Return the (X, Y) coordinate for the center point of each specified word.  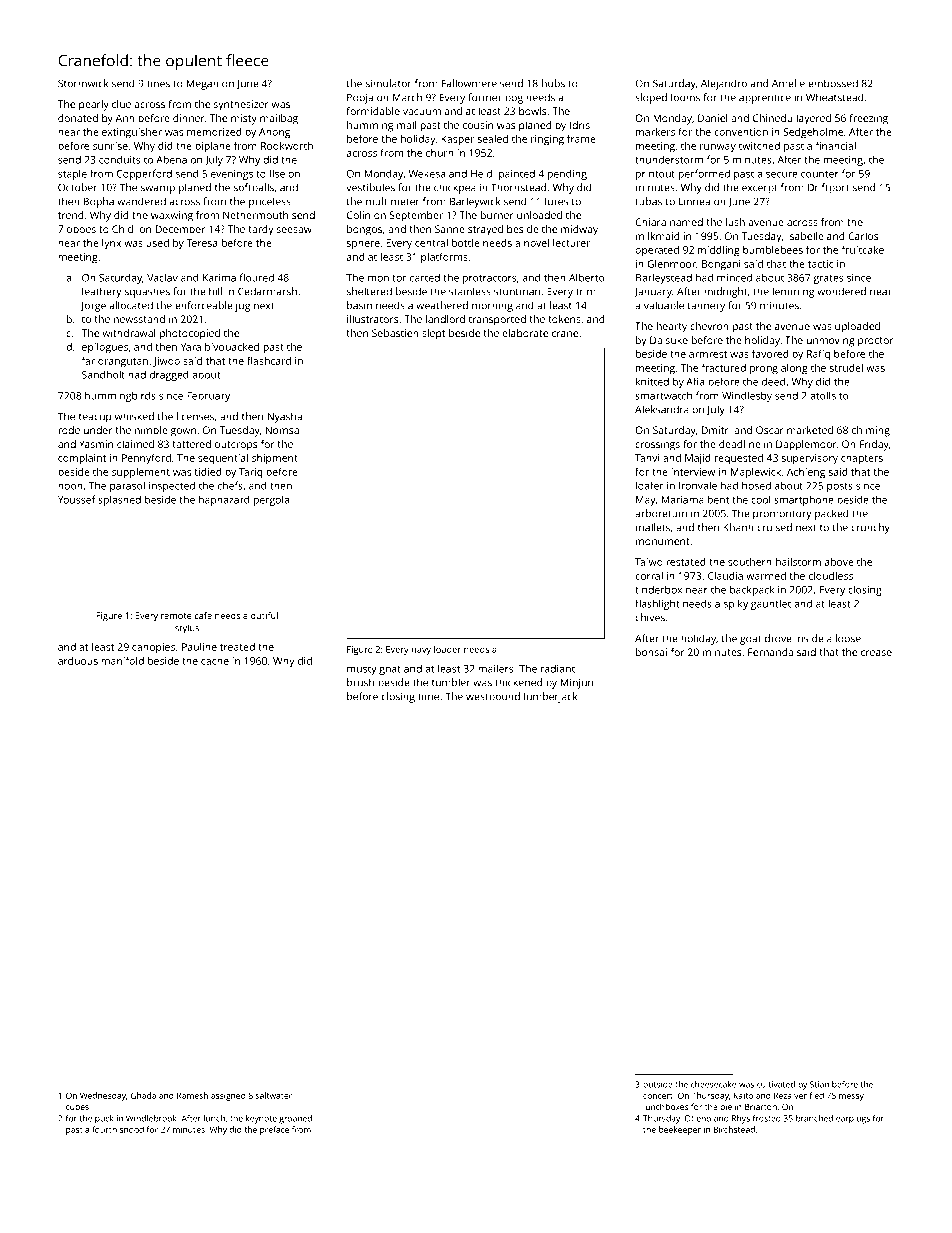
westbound (493, 696)
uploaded (857, 327)
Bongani (721, 265)
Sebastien (395, 333)
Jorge (93, 307)
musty (362, 670)
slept (433, 334)
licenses (195, 416)
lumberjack (550, 697)
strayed (485, 230)
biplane (213, 147)
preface (274, 1130)
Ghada (143, 1095)
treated (237, 647)
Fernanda (770, 652)
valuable (664, 305)
